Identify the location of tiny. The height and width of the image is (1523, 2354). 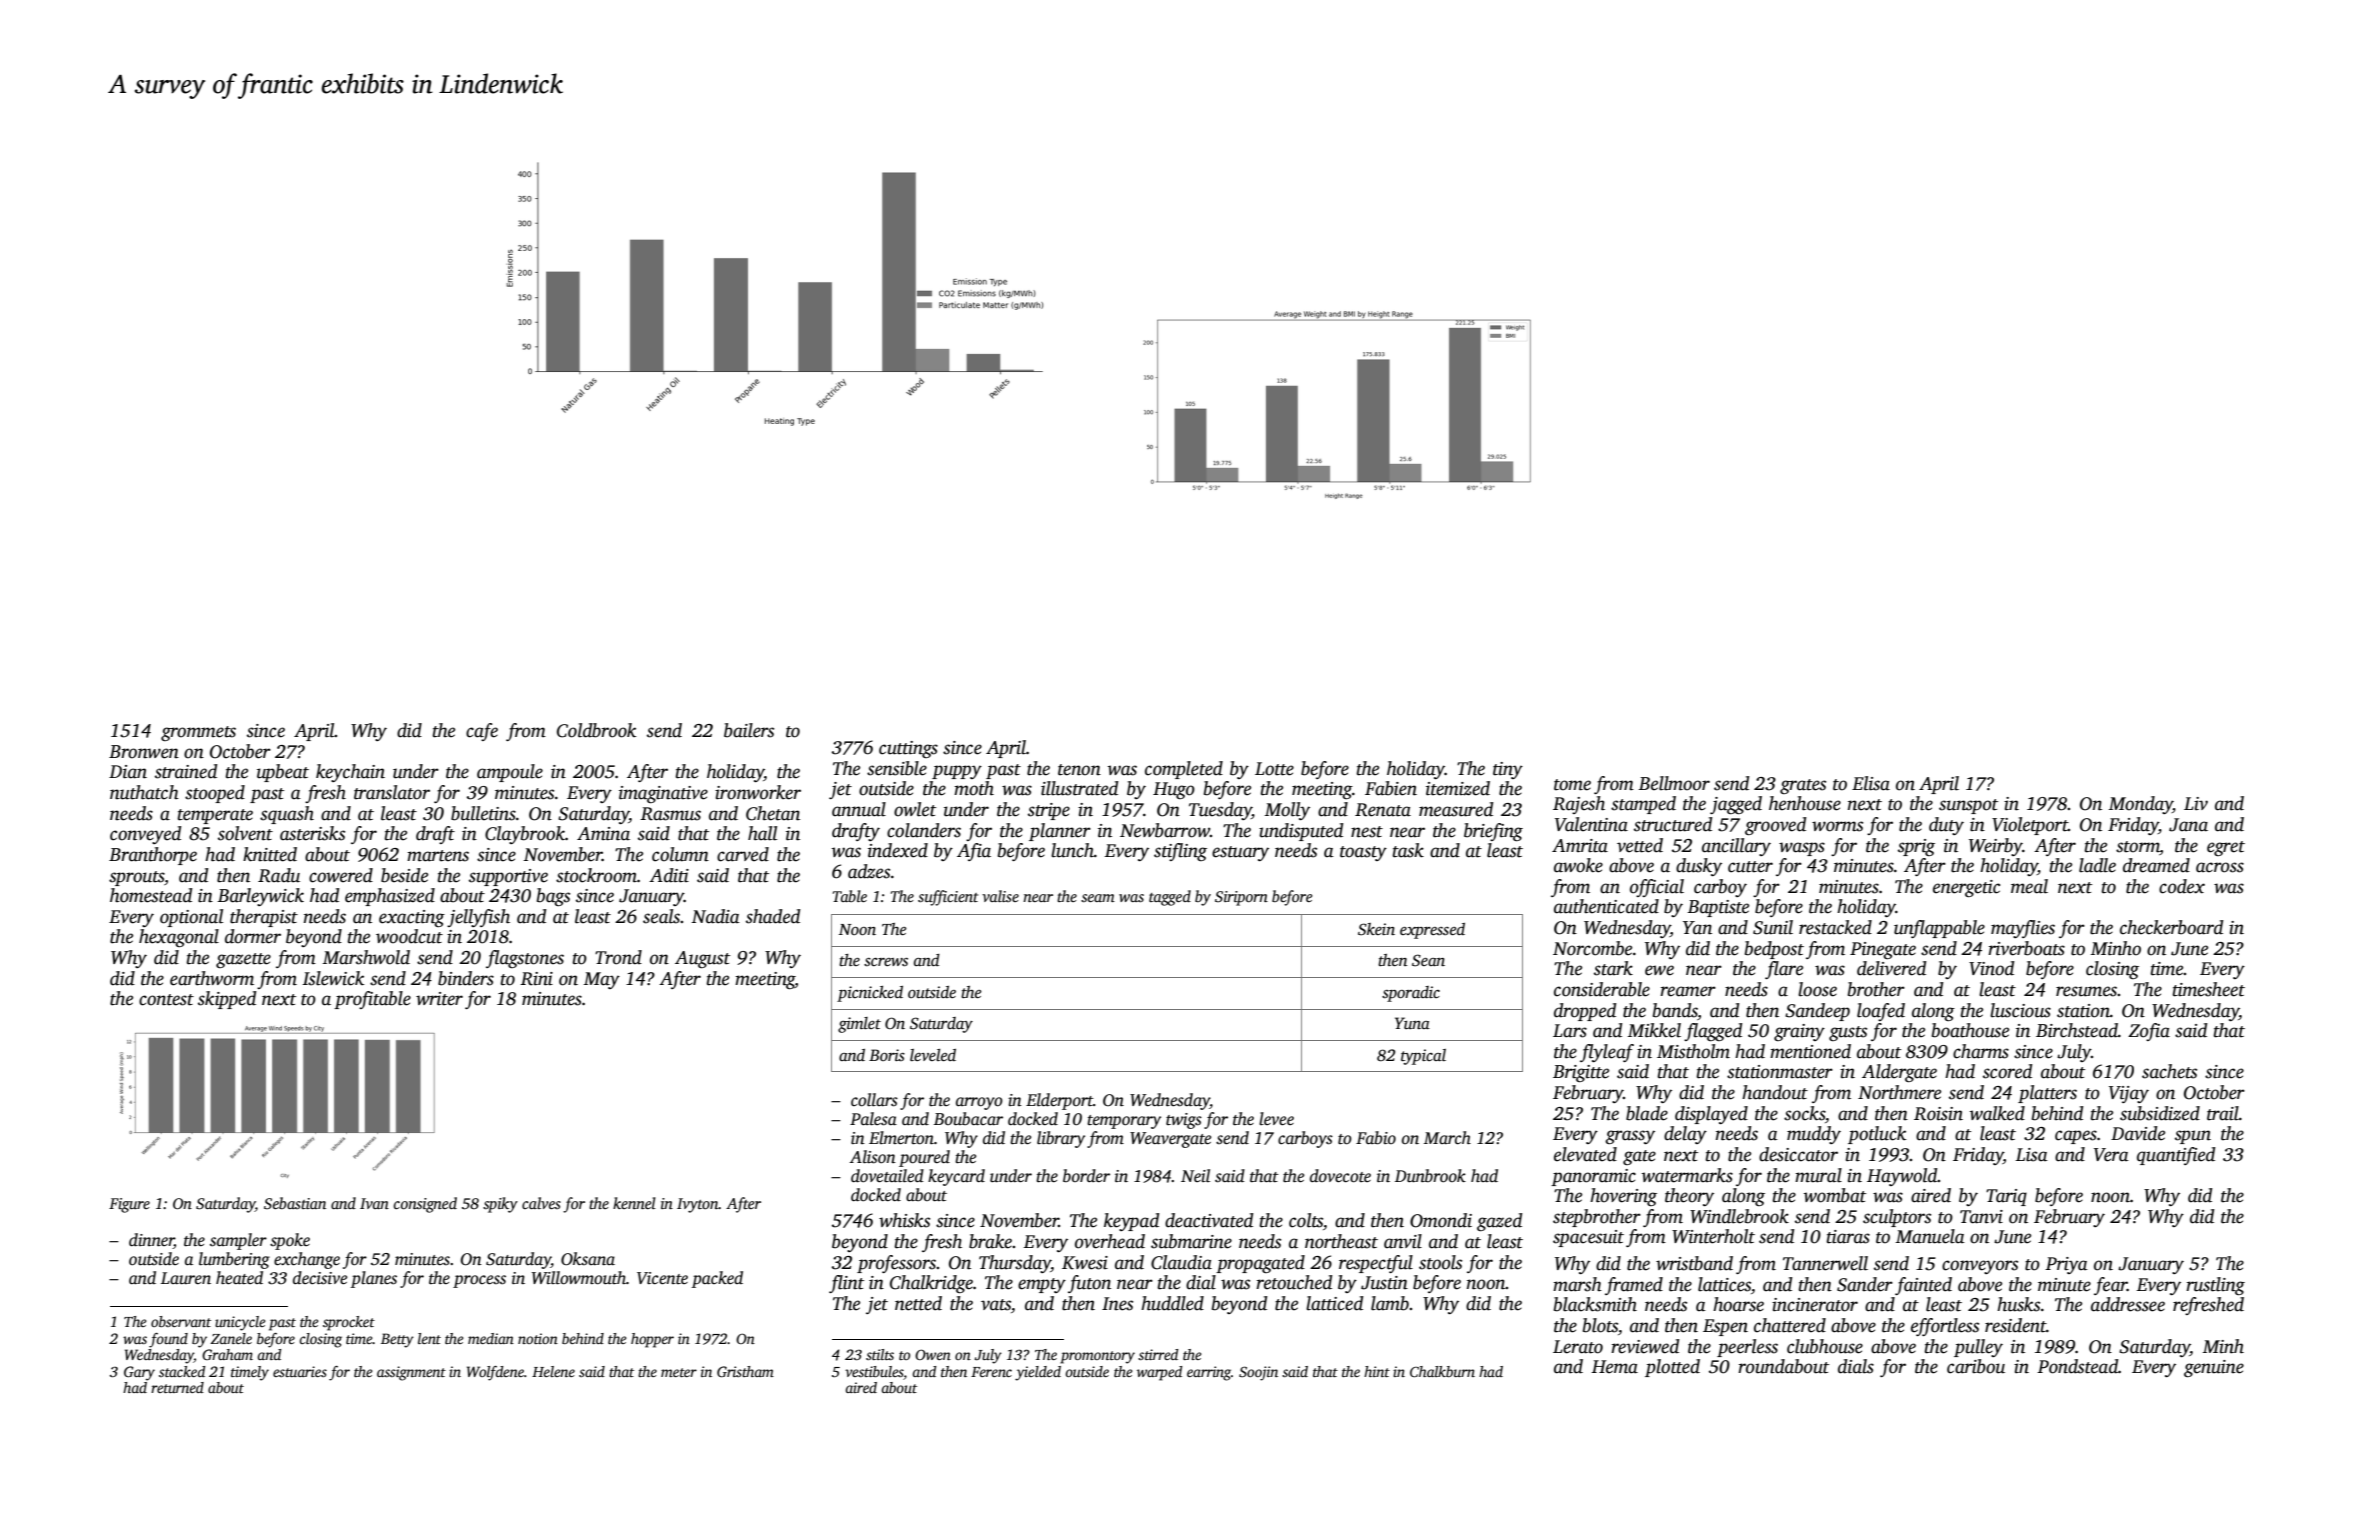
(1508, 770).
